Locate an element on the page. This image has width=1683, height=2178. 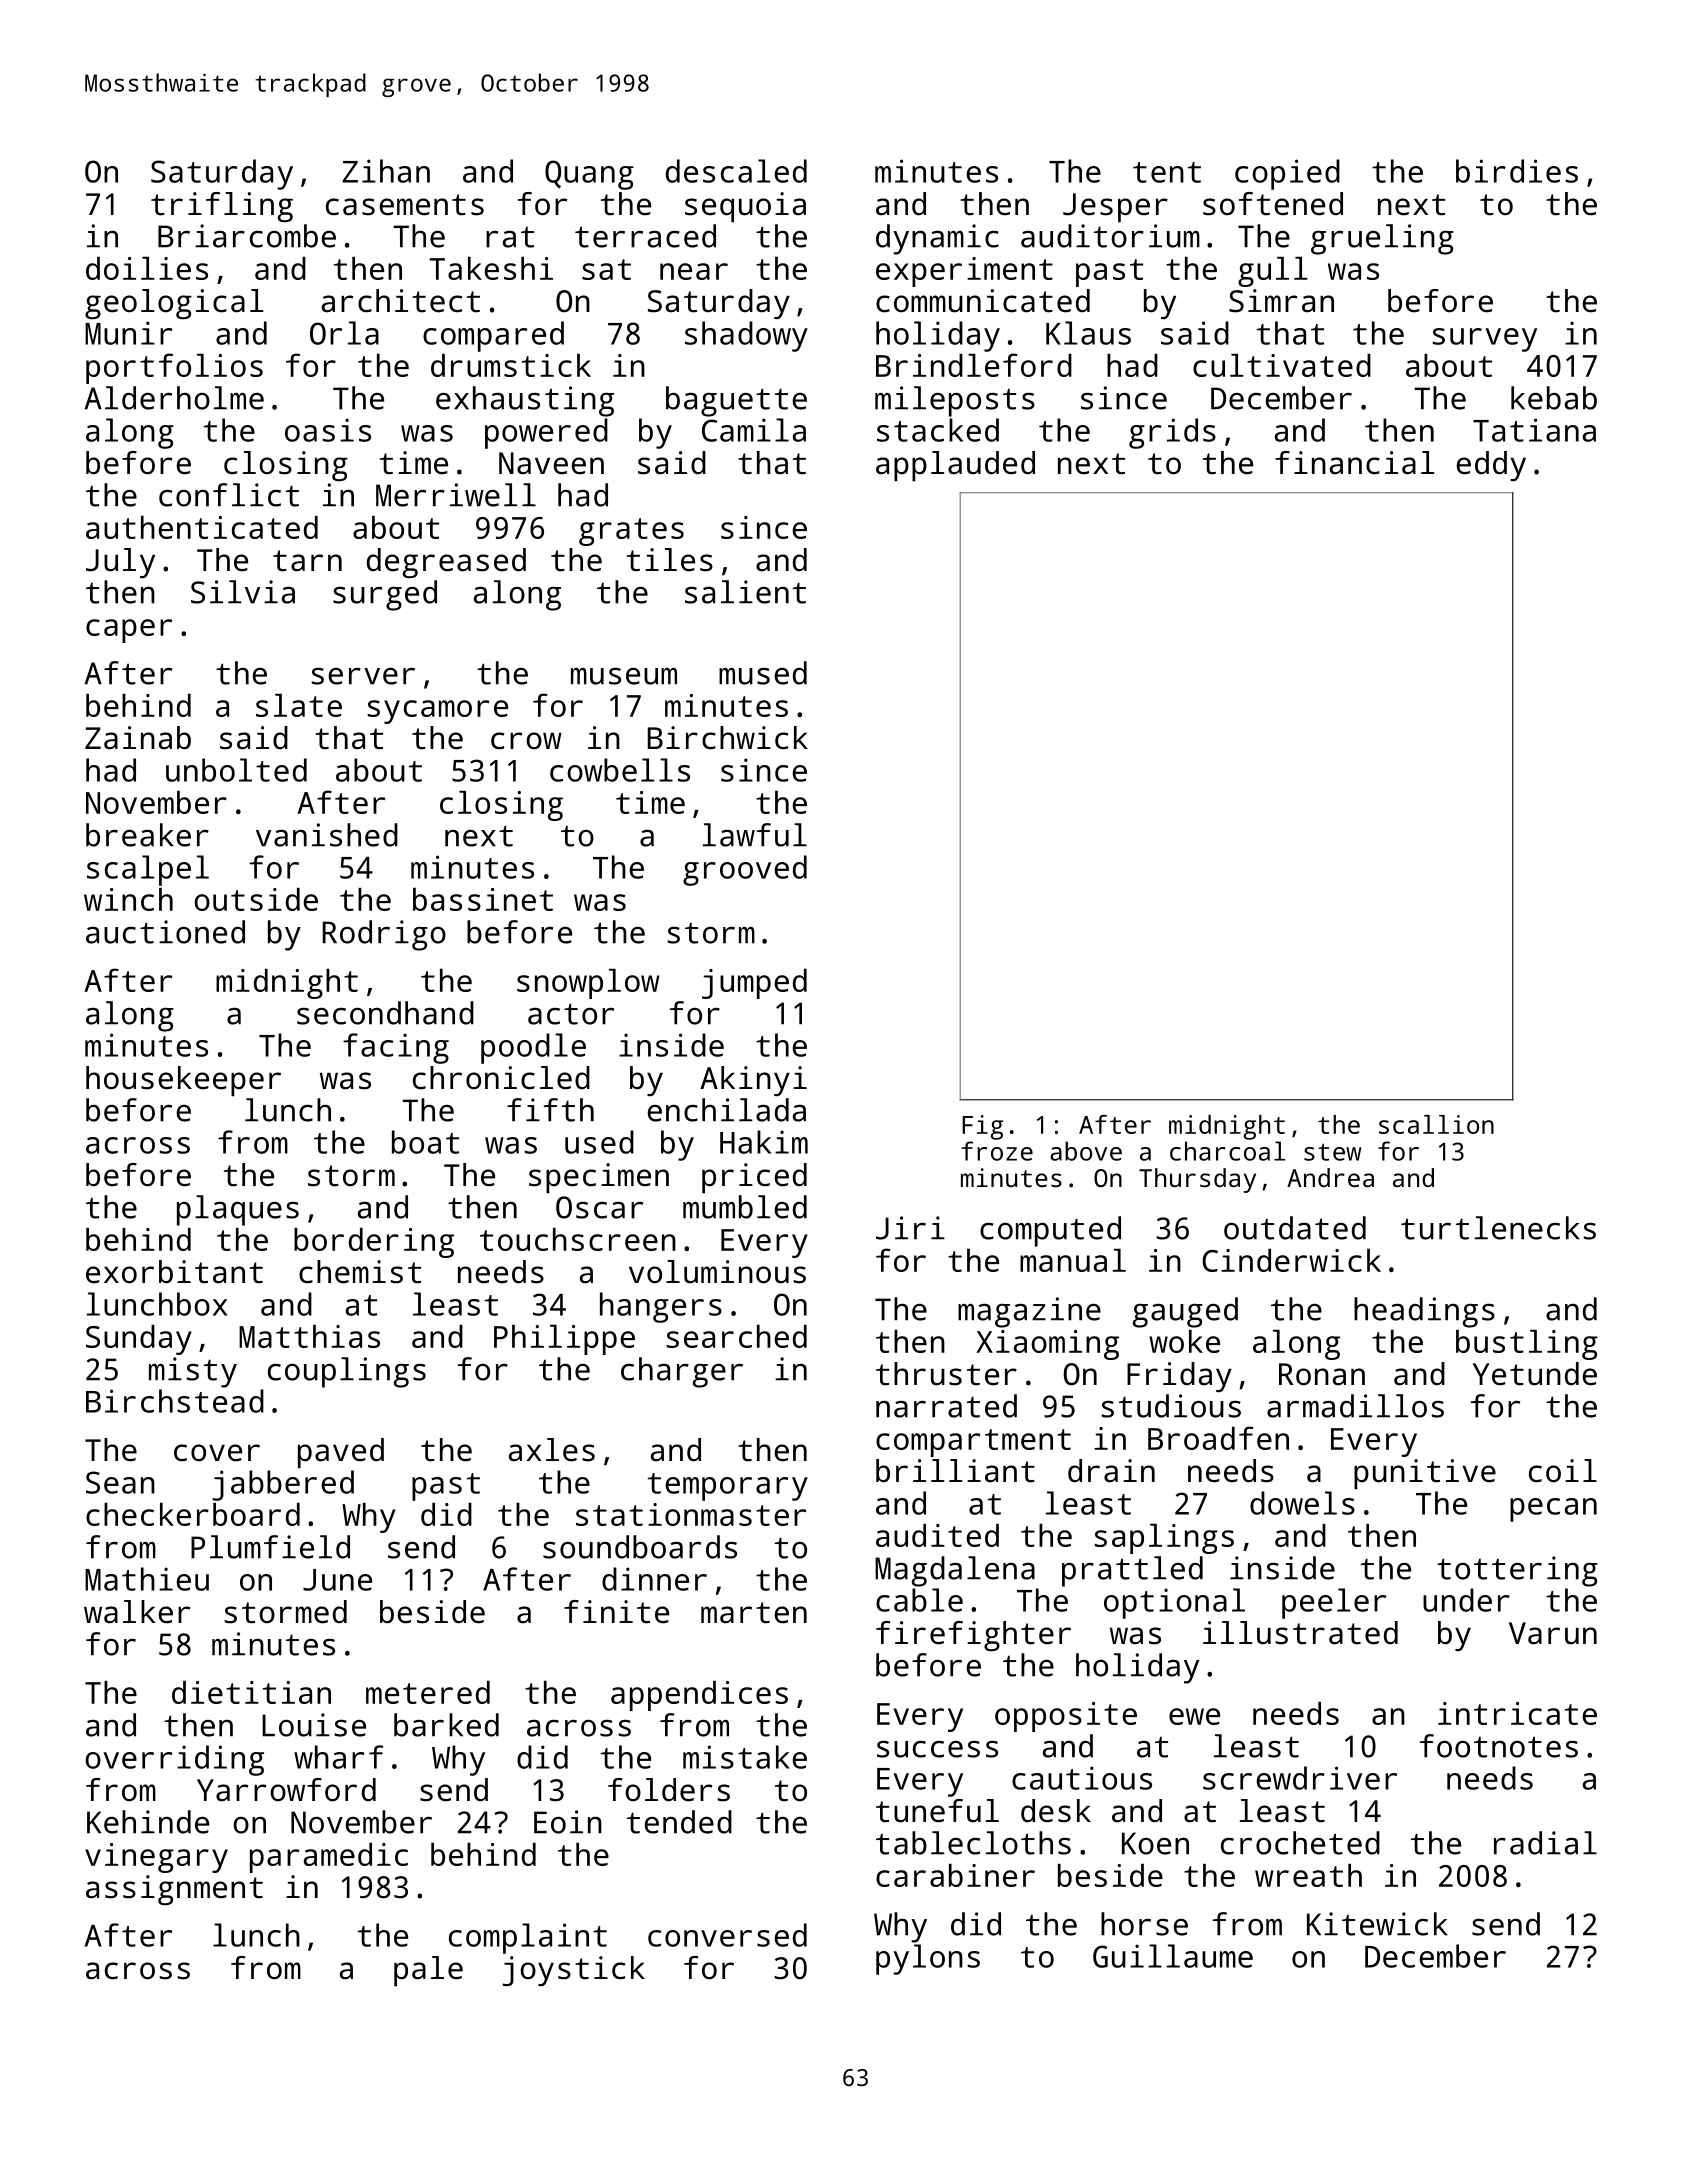
auctioned is located at coordinates (165, 932).
